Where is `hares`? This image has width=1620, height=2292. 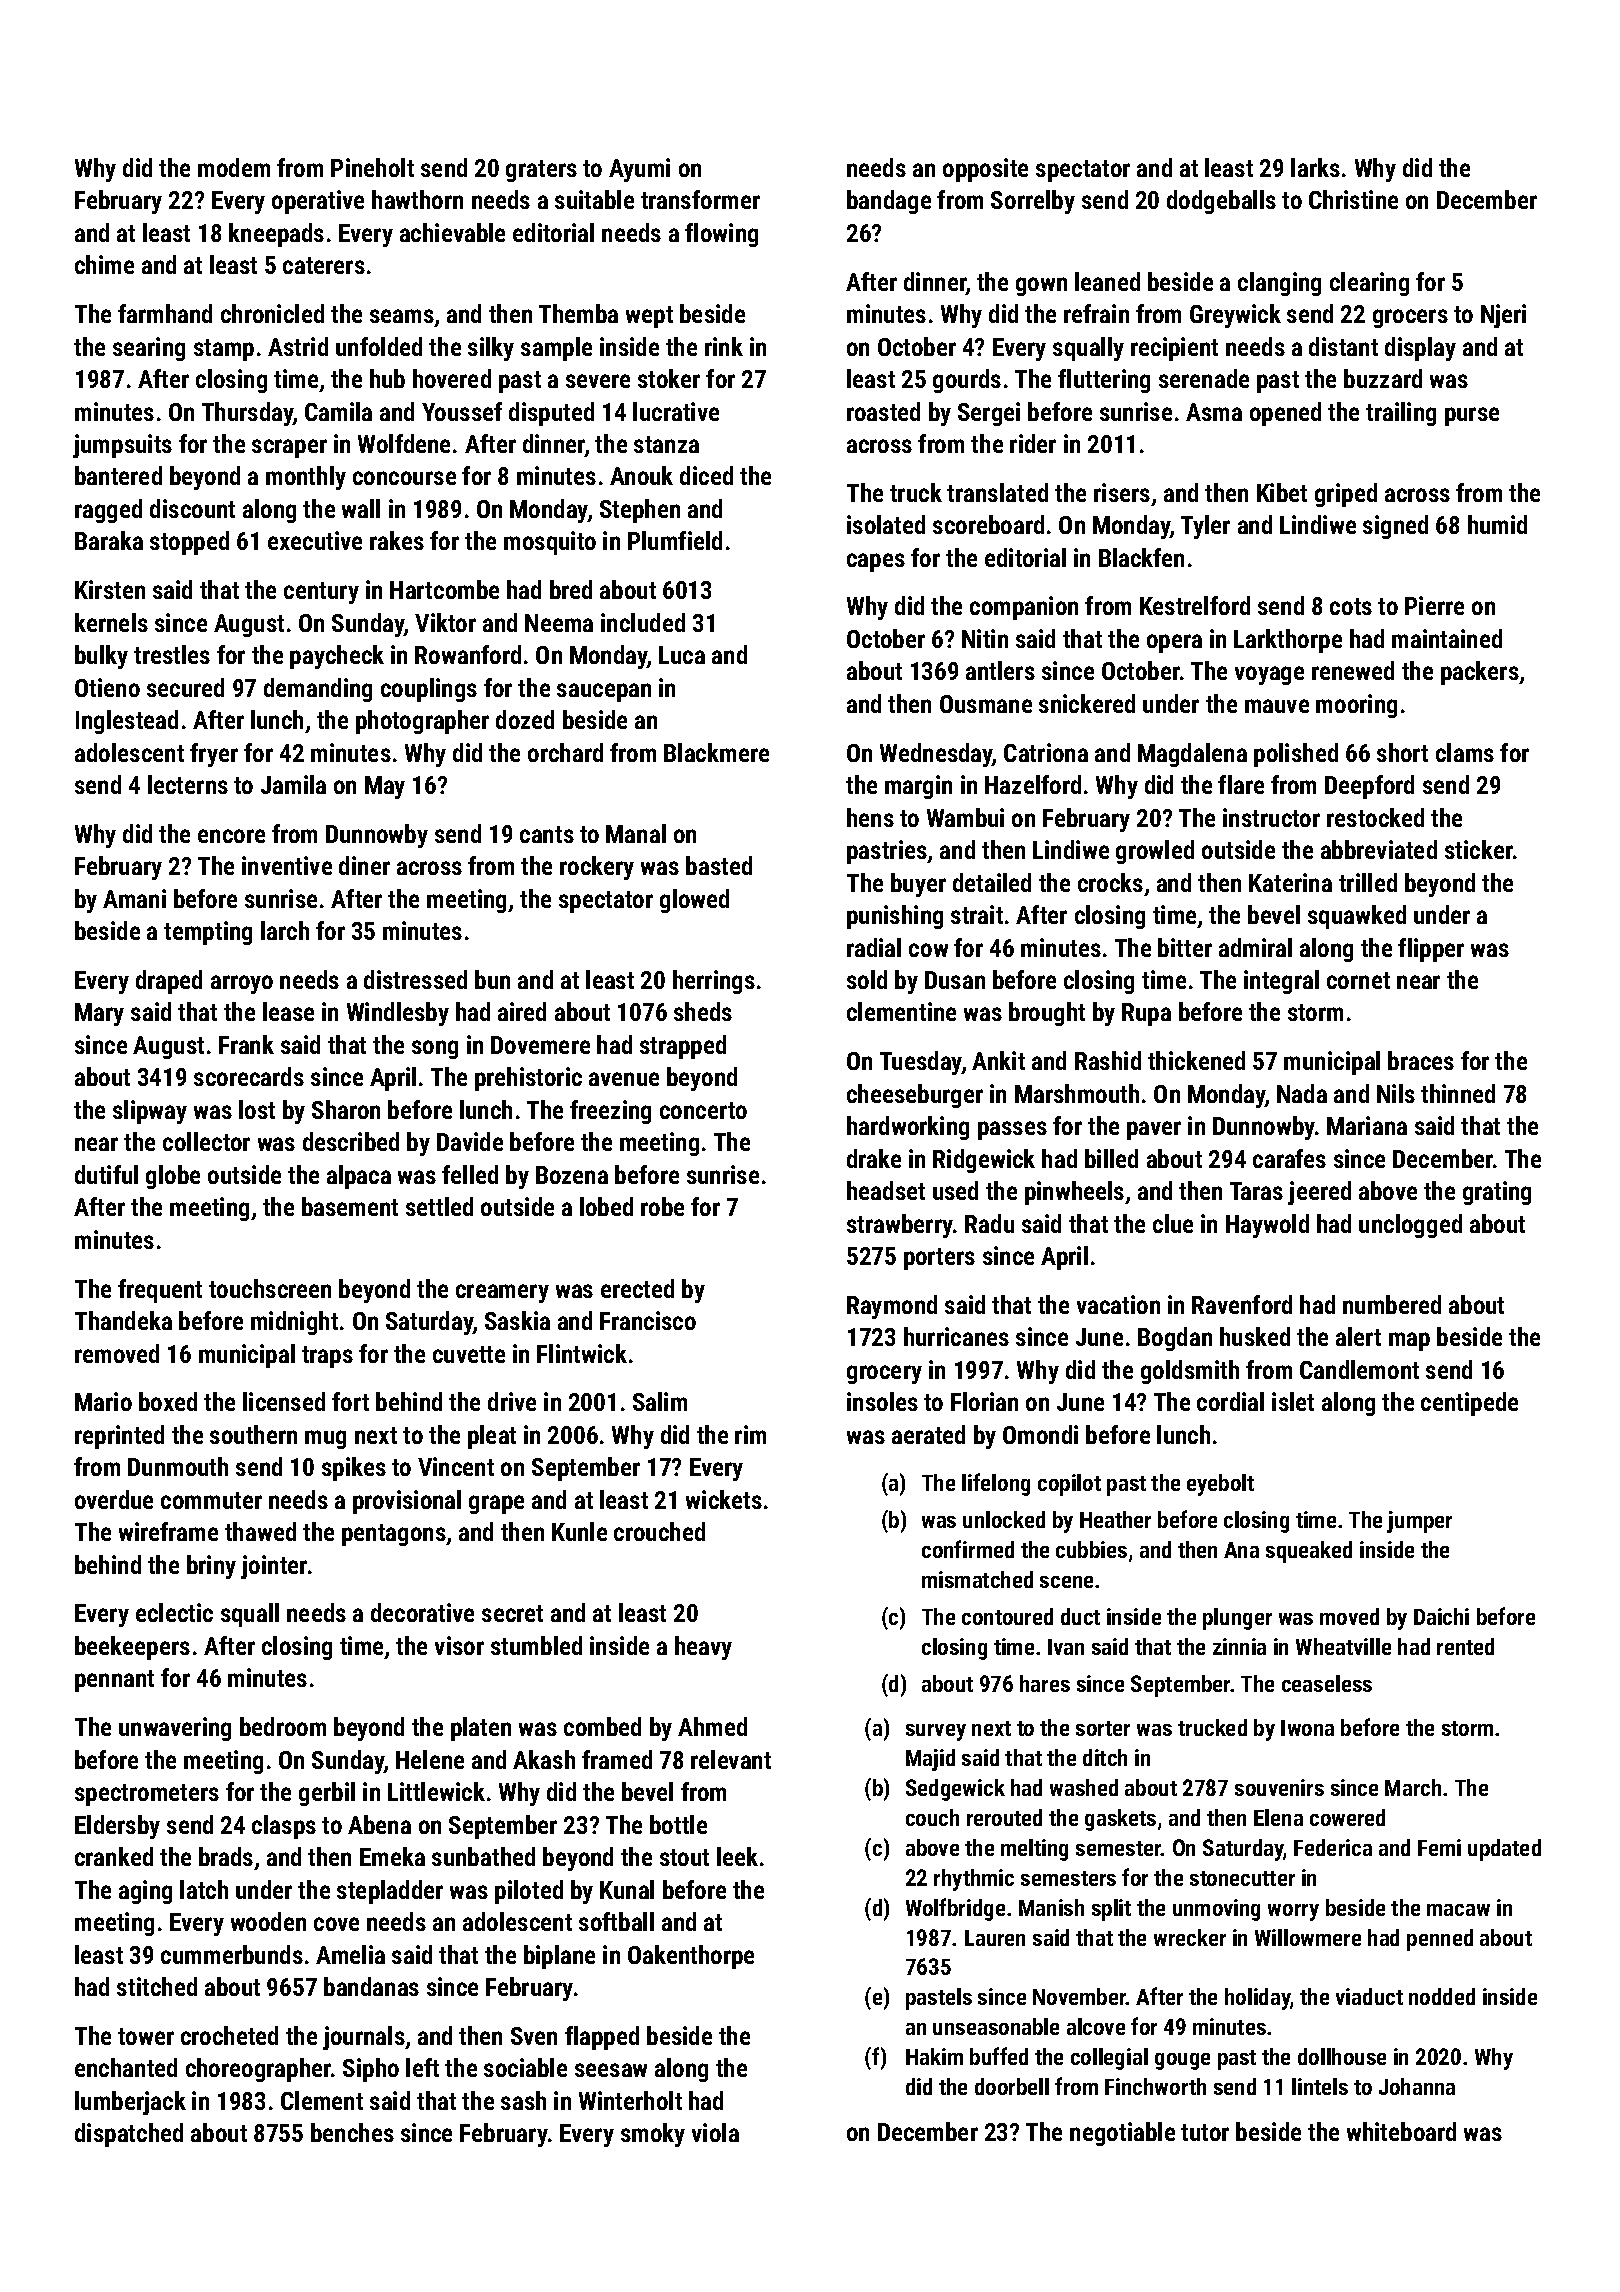 hares is located at coordinates (1045, 1683).
